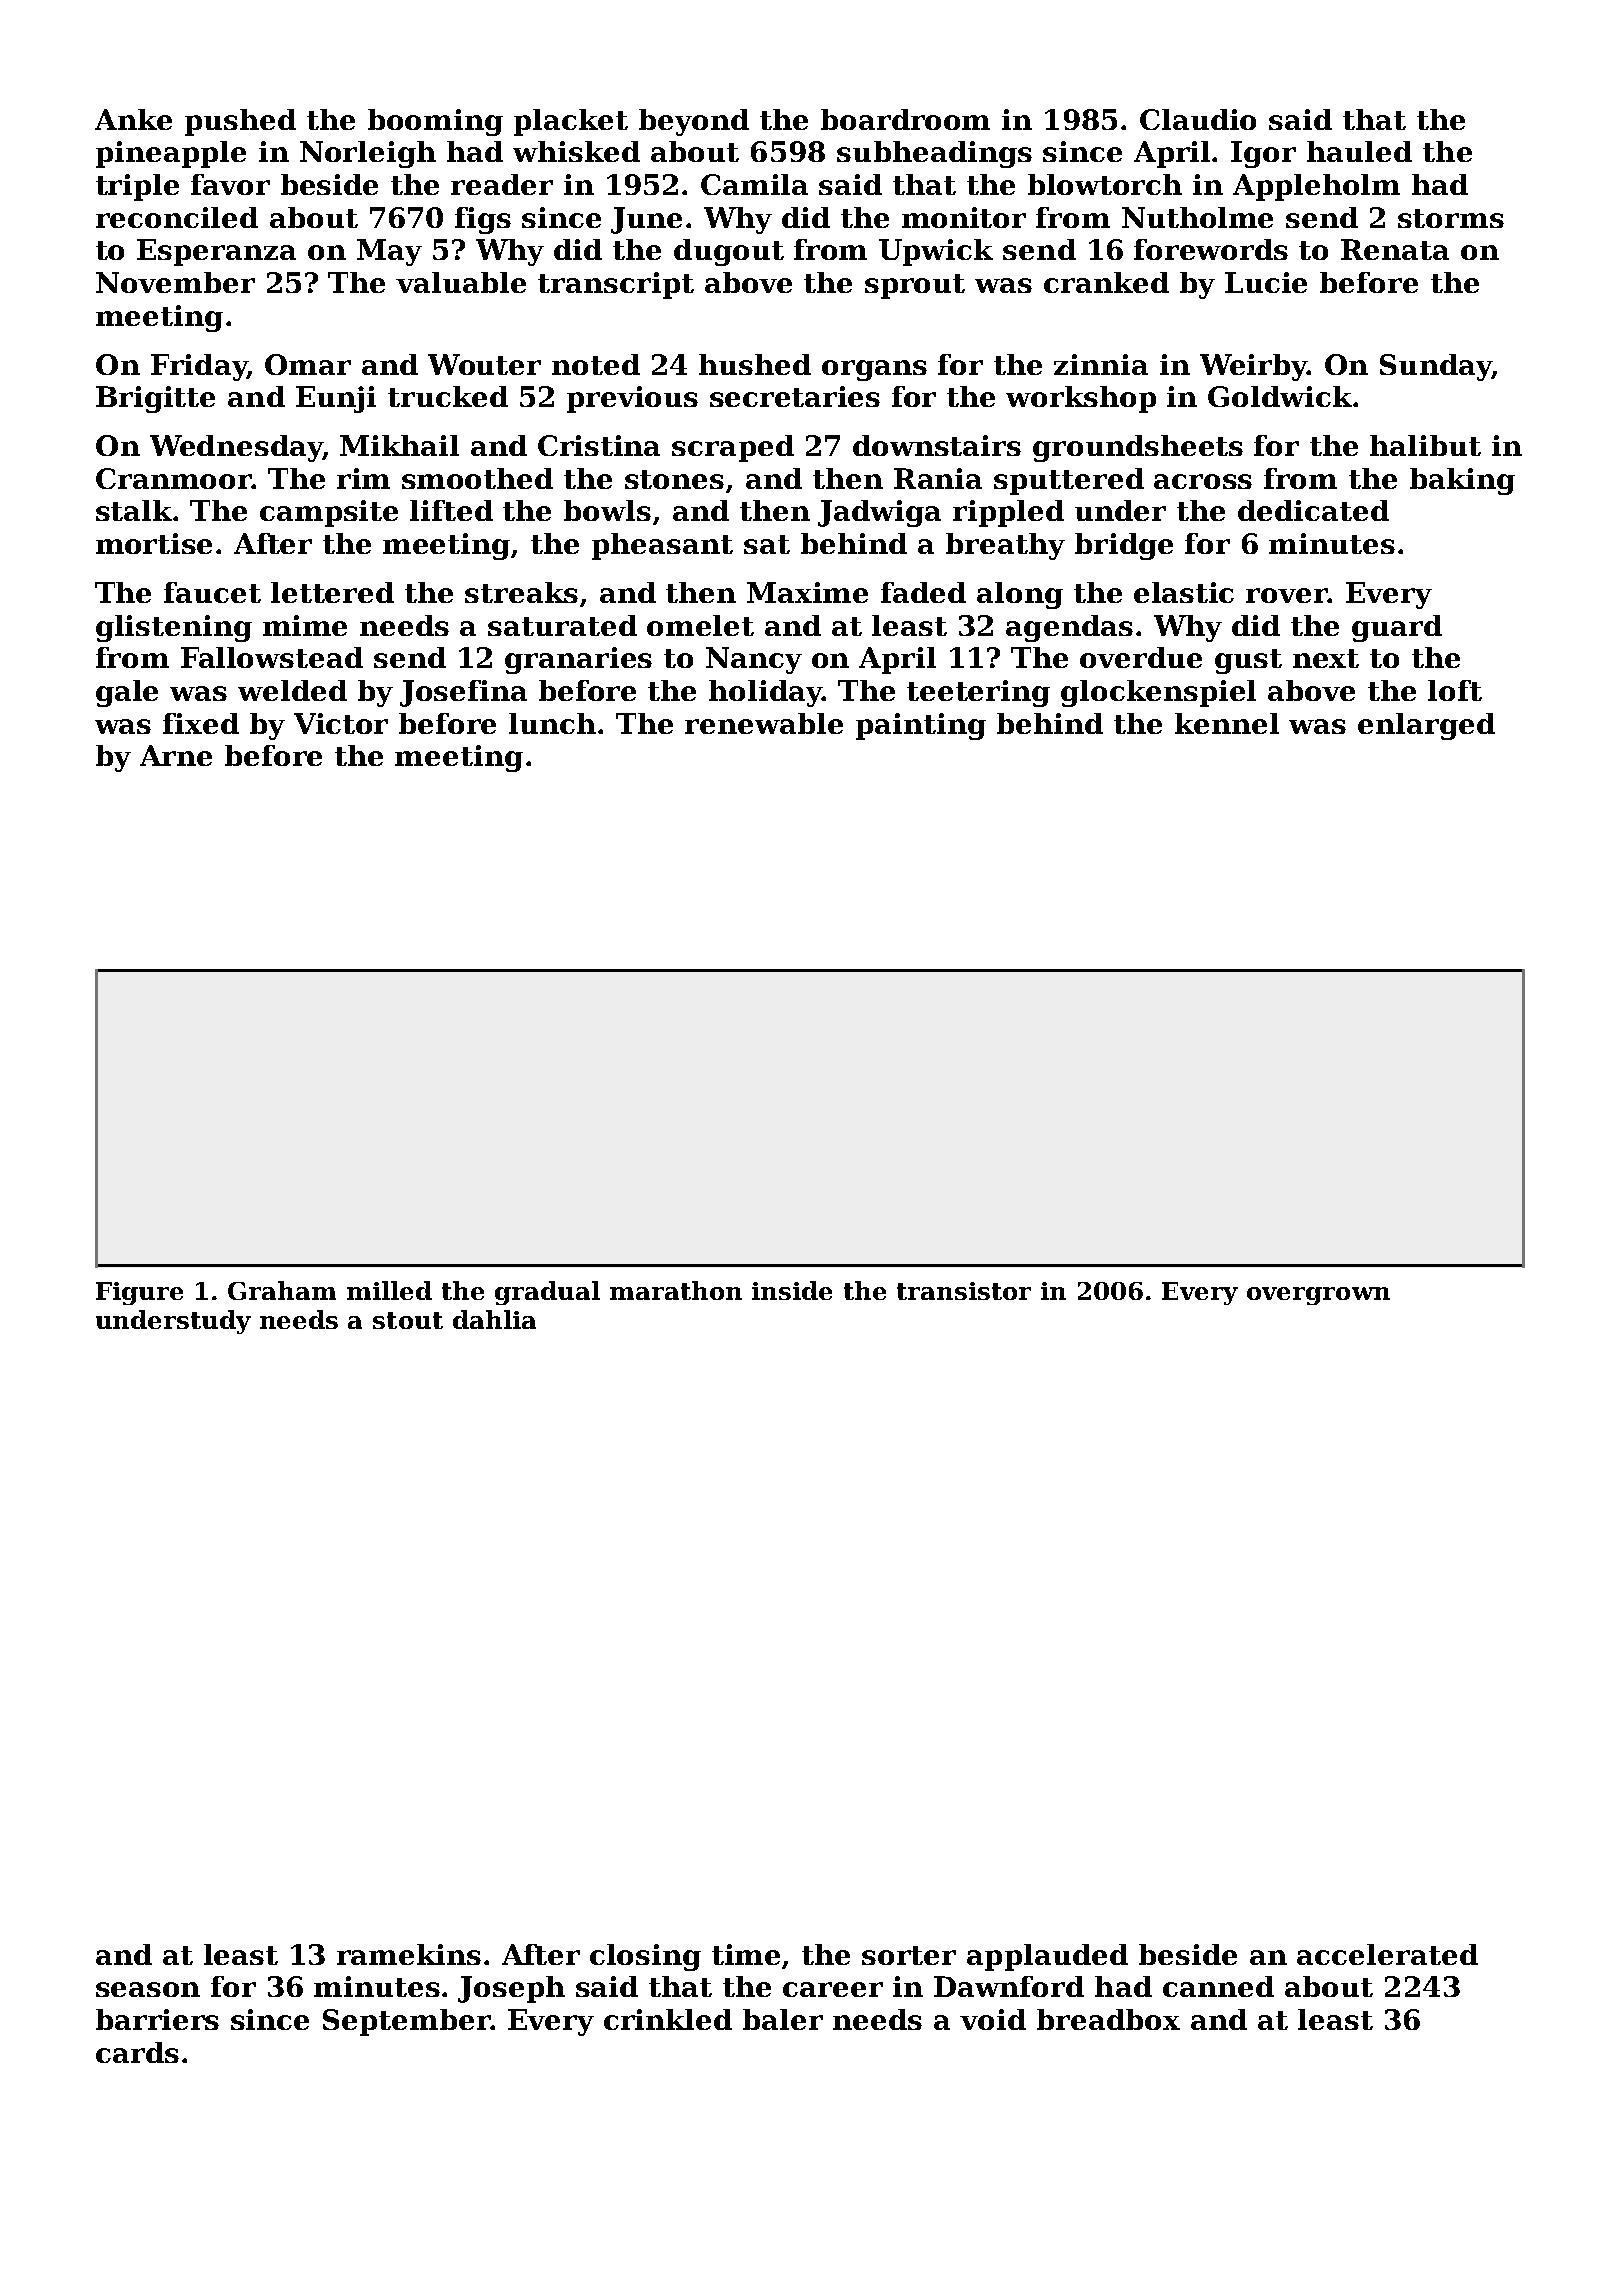  What do you see at coordinates (1426, 726) in the page?
I see `enlarged` at bounding box center [1426, 726].
